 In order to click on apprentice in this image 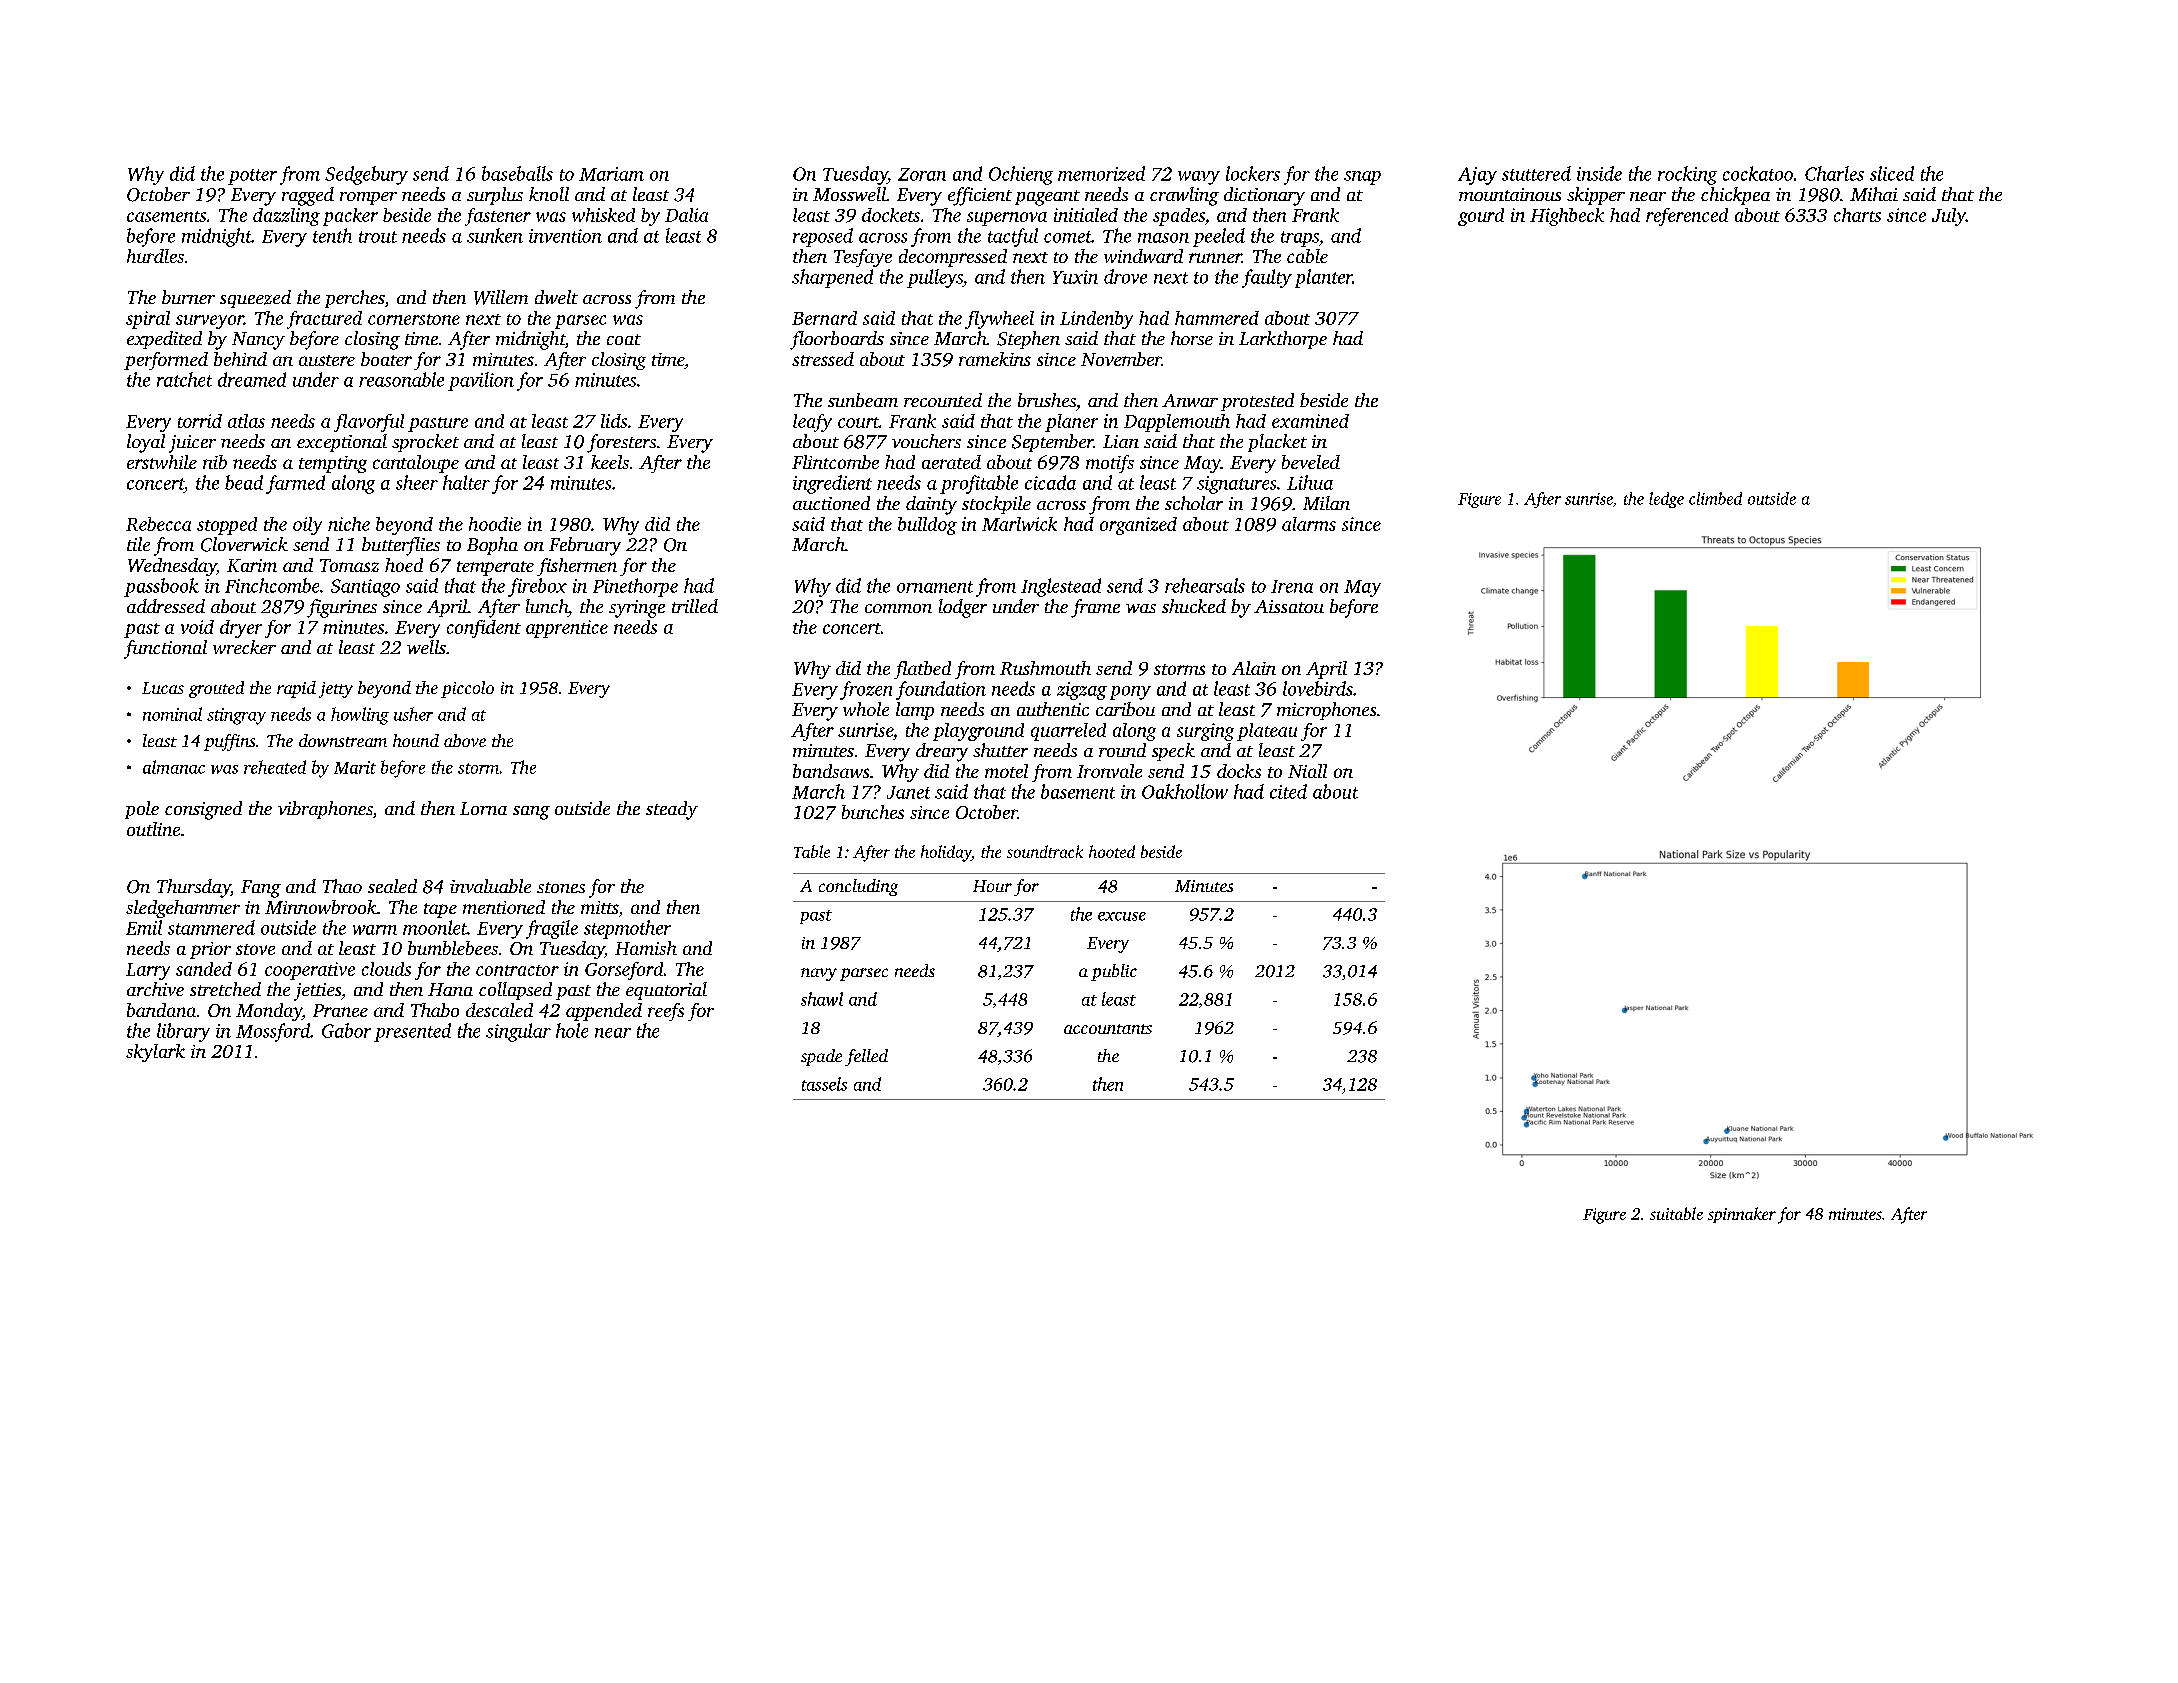, I will do `click(567, 629)`.
